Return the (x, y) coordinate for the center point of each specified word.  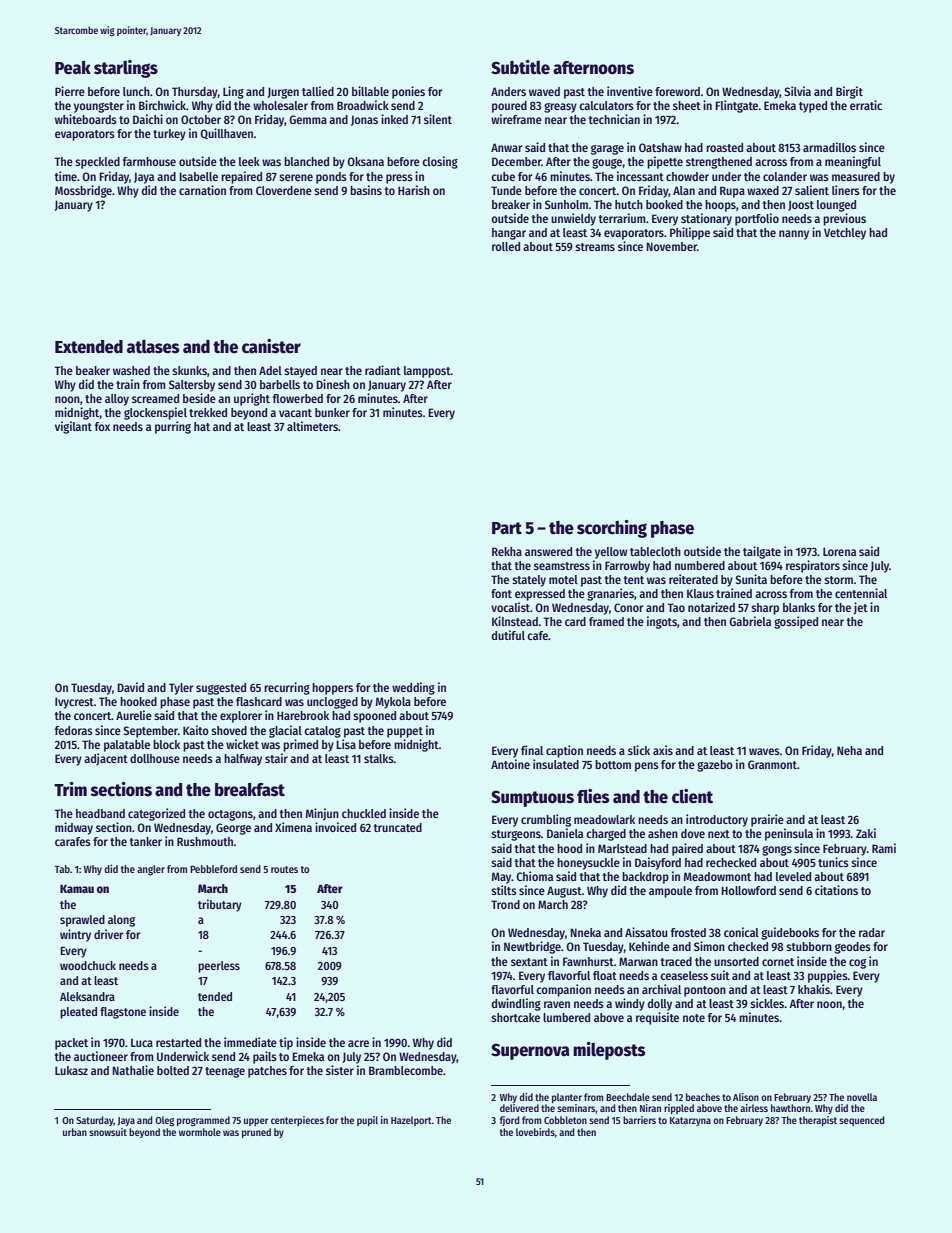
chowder (687, 176)
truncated (397, 827)
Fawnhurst (588, 961)
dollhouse (155, 758)
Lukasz (71, 1070)
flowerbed (297, 398)
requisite (657, 1018)
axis (663, 750)
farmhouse (149, 161)
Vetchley (845, 234)
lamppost (427, 372)
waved (544, 91)
